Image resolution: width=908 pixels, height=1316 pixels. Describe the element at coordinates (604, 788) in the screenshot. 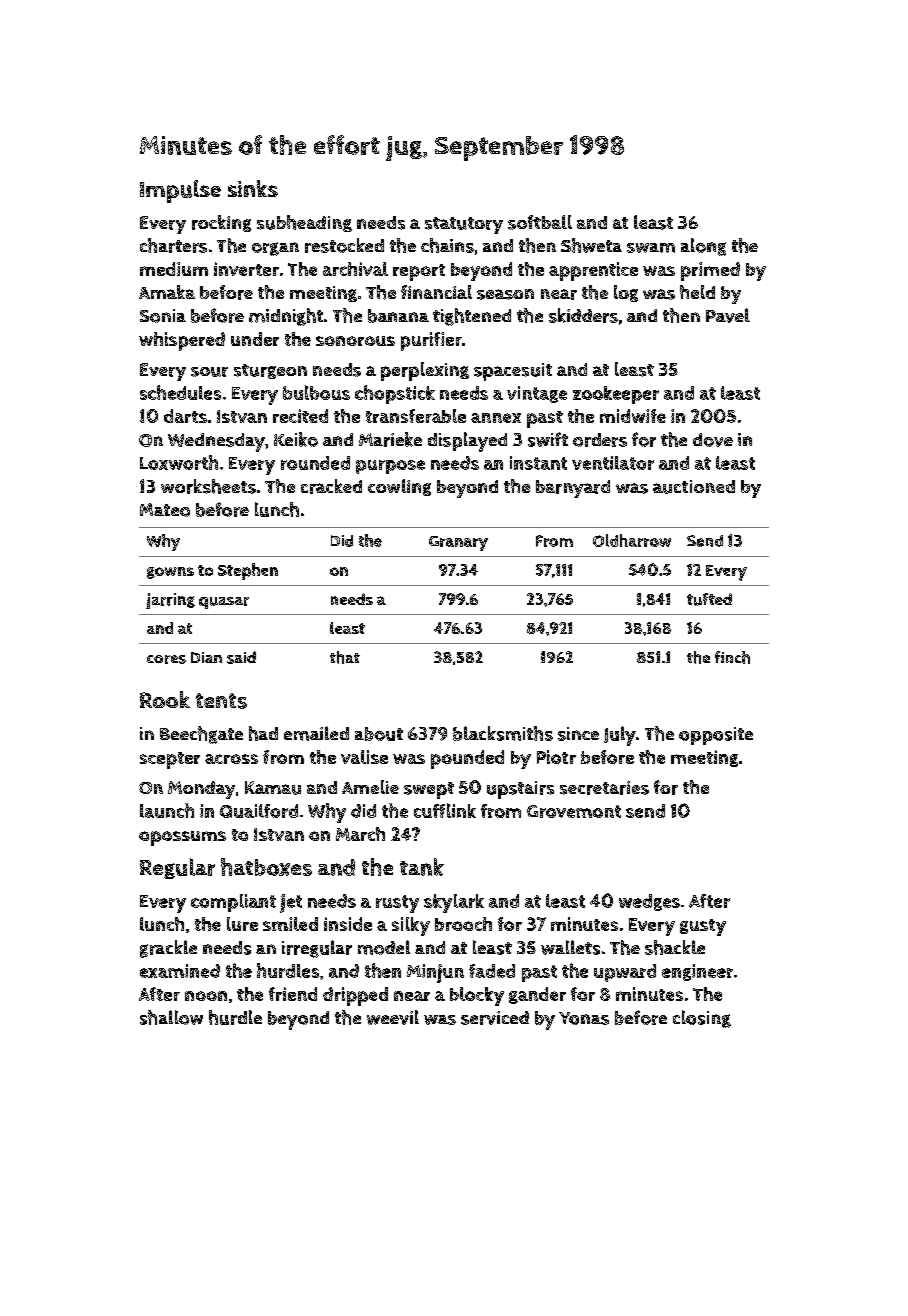

I see `secretaries` at that location.
